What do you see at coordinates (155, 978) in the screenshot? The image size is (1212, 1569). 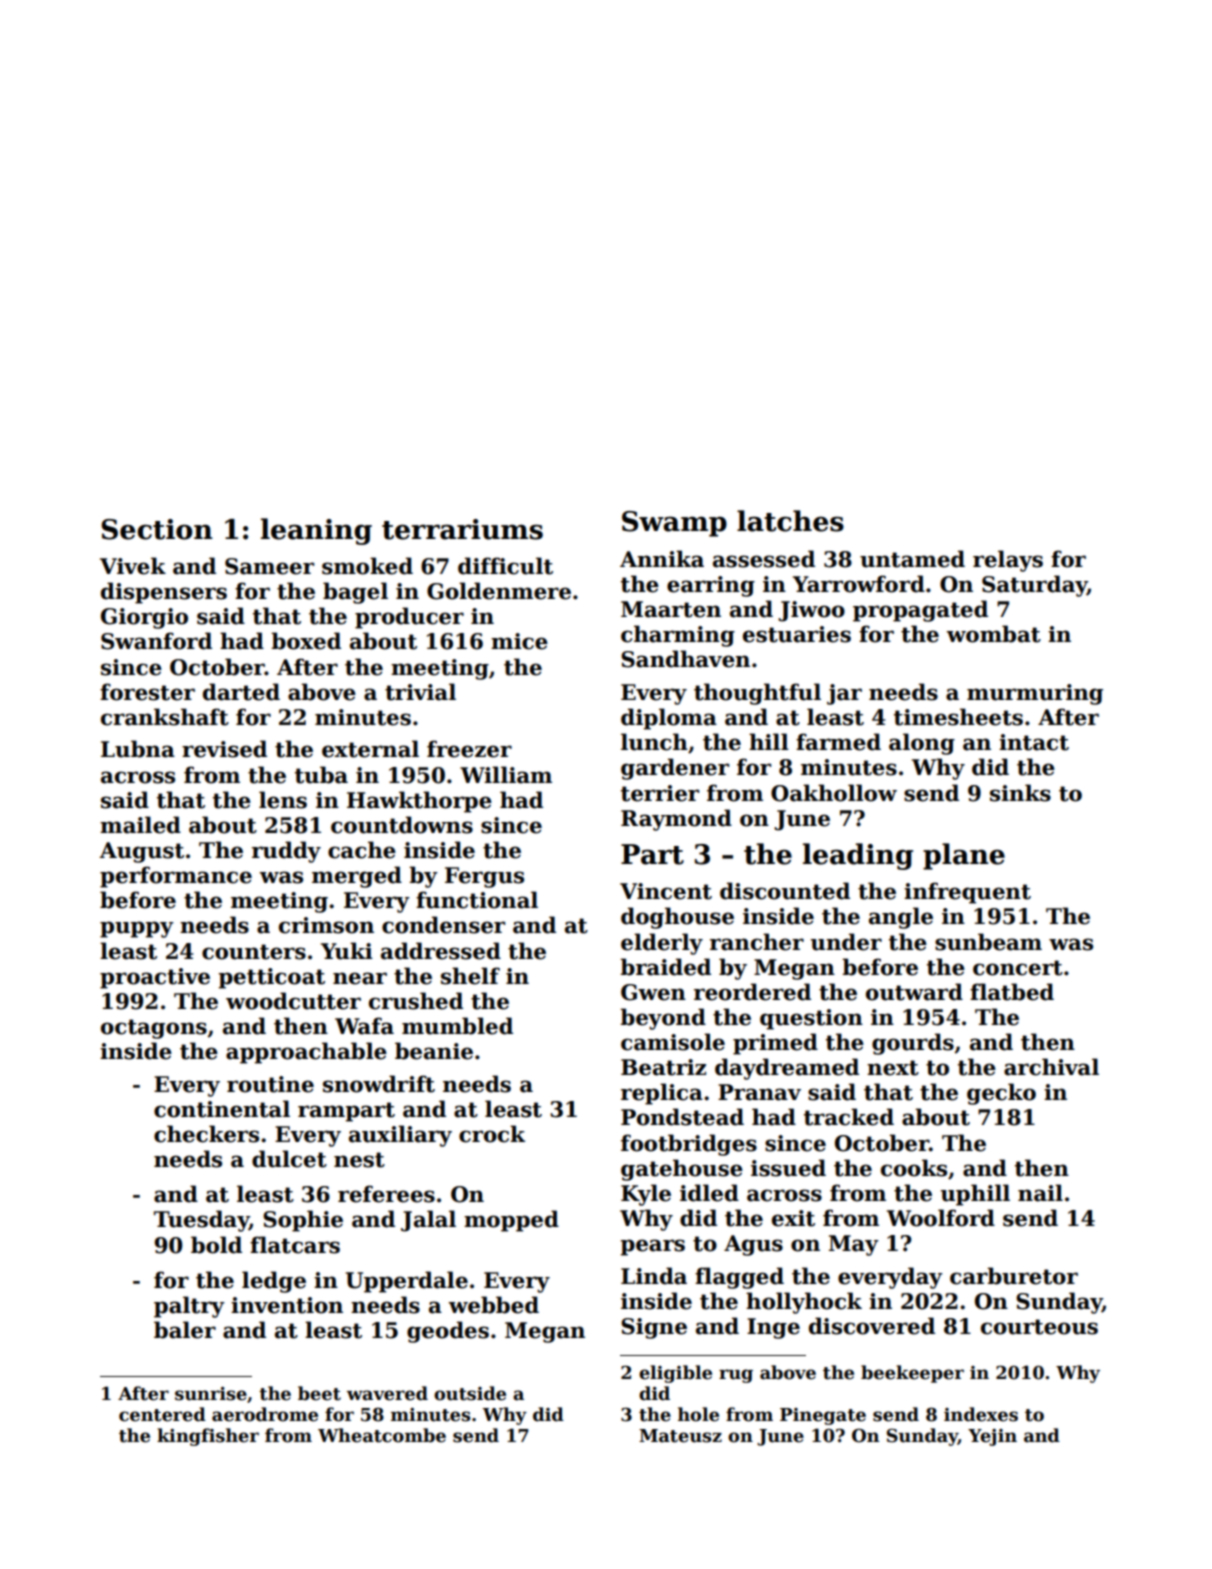 I see `proactive` at bounding box center [155, 978].
